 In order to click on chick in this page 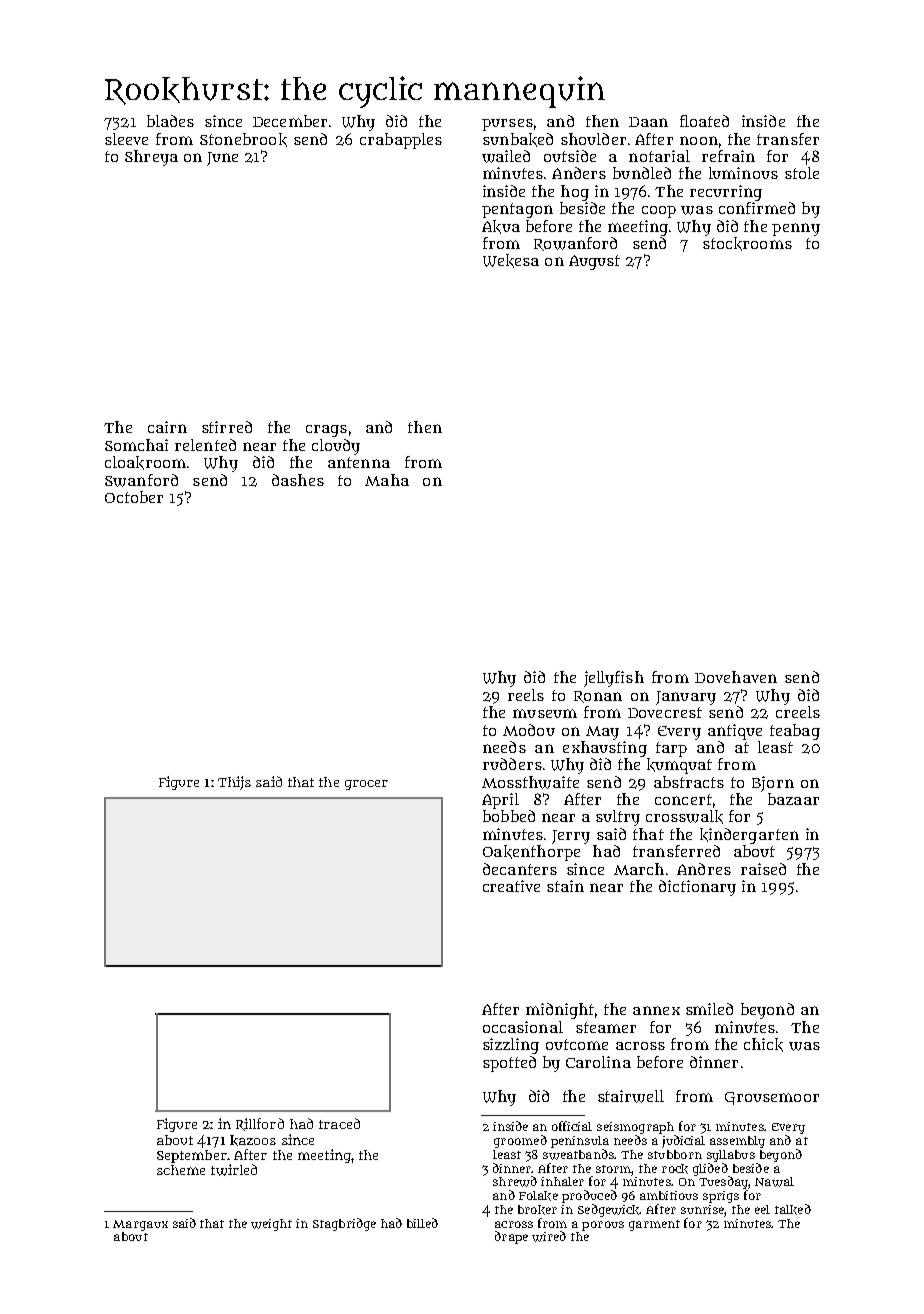, I will do `click(763, 1045)`.
